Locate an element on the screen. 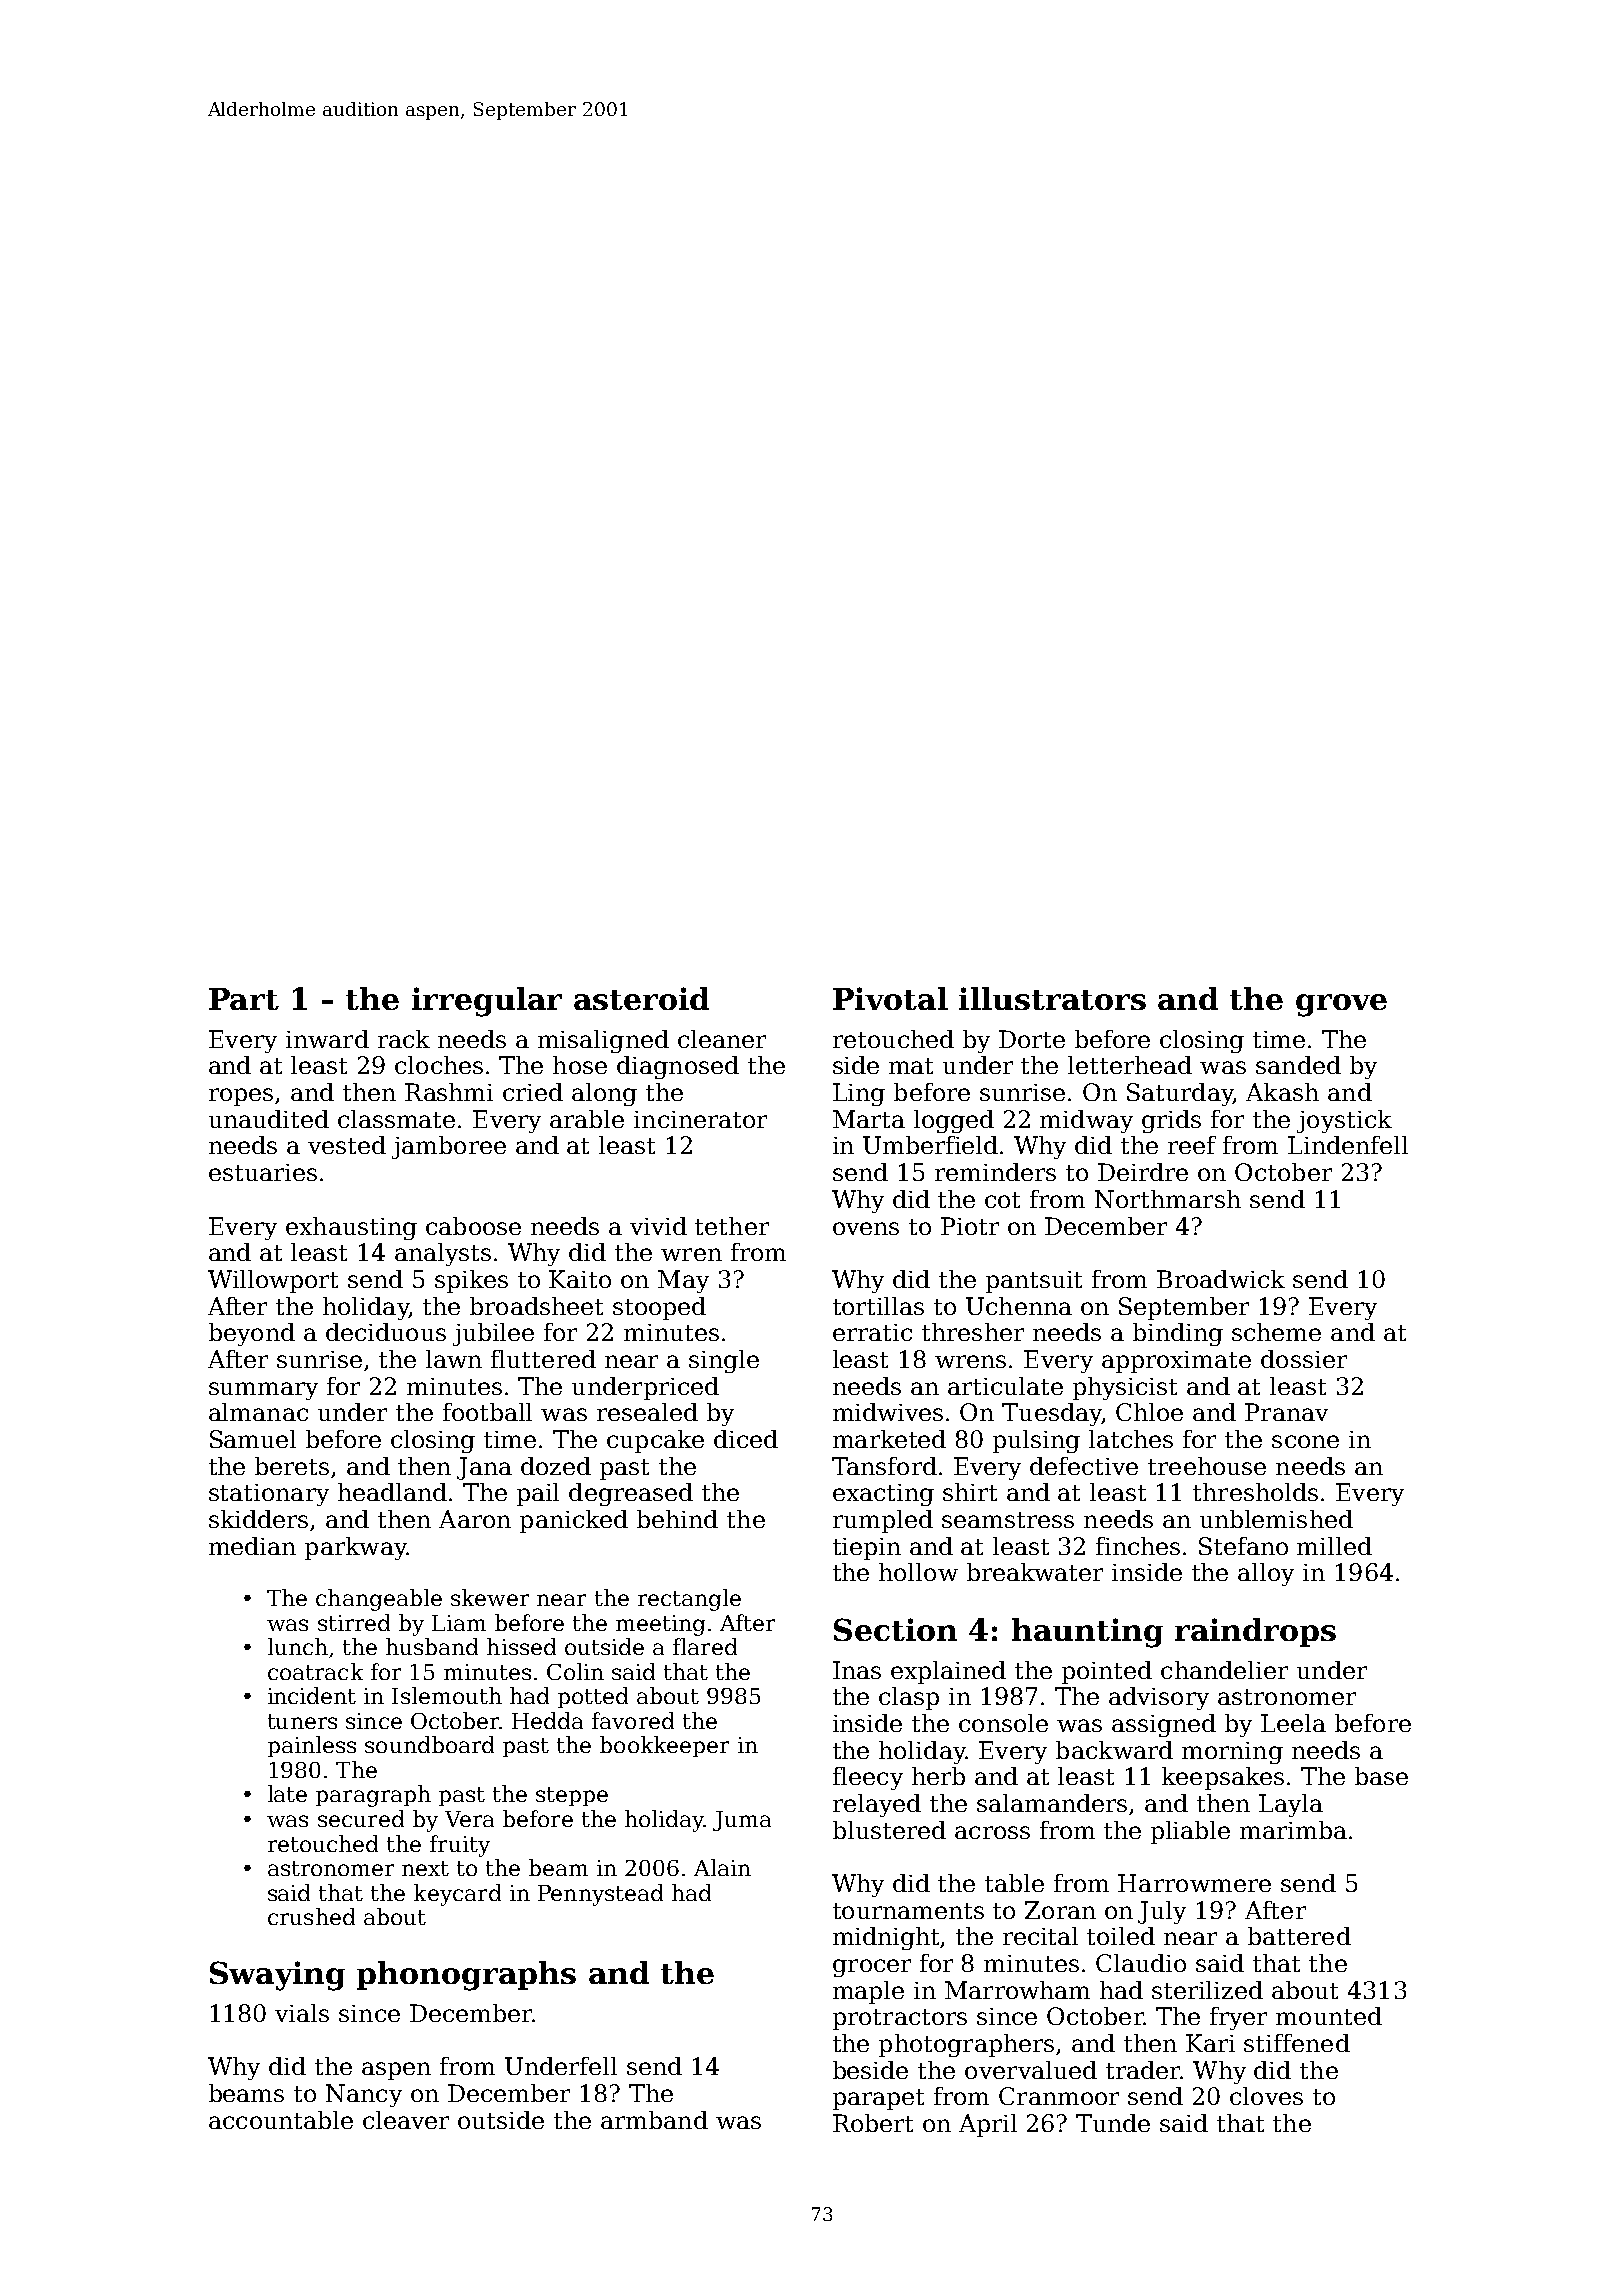 The height and width of the screenshot is (2292, 1620). grove is located at coordinates (1341, 1005).
